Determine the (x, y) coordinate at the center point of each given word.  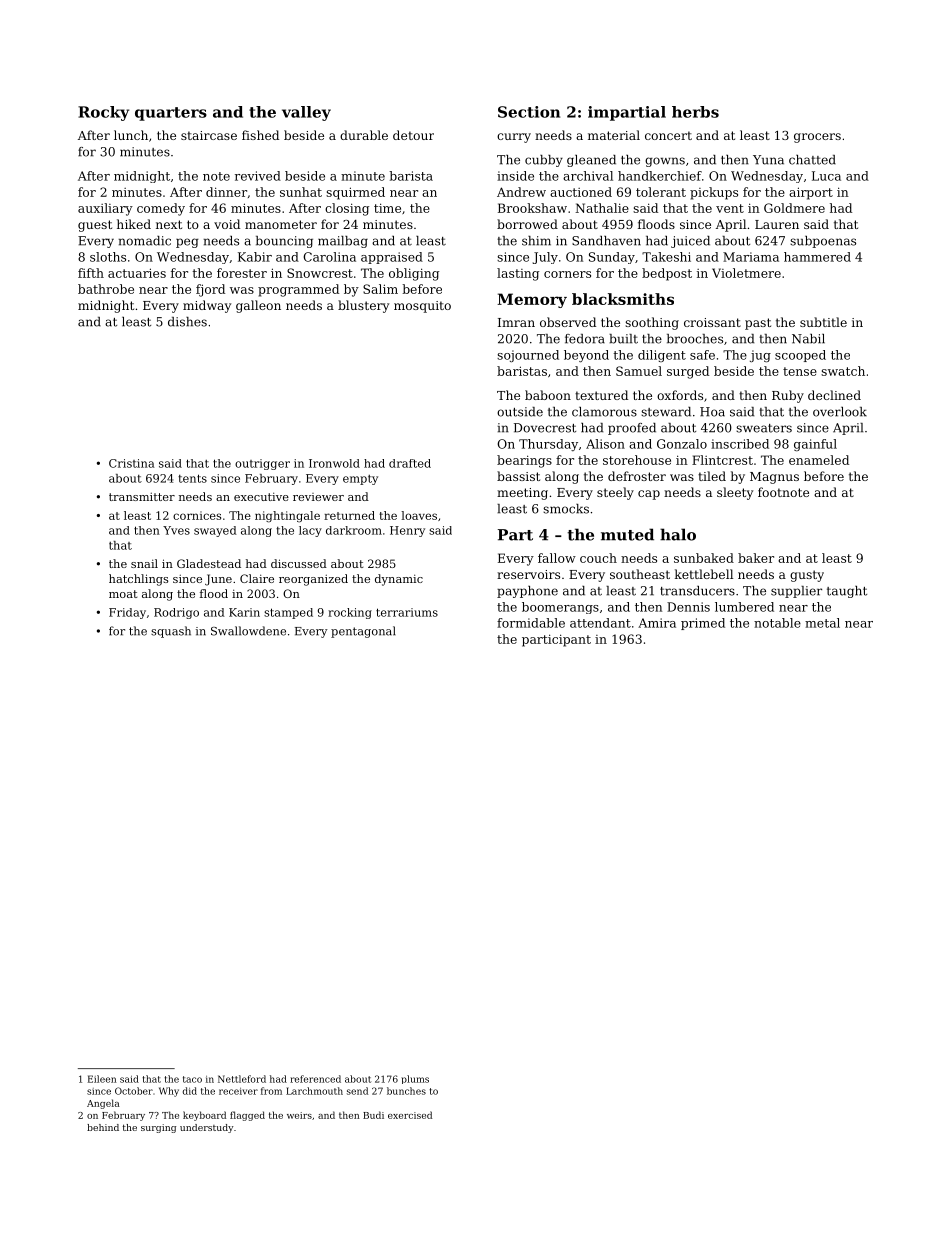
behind (103, 1127)
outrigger (262, 464)
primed (703, 624)
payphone (527, 592)
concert (668, 135)
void (227, 224)
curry (514, 138)
